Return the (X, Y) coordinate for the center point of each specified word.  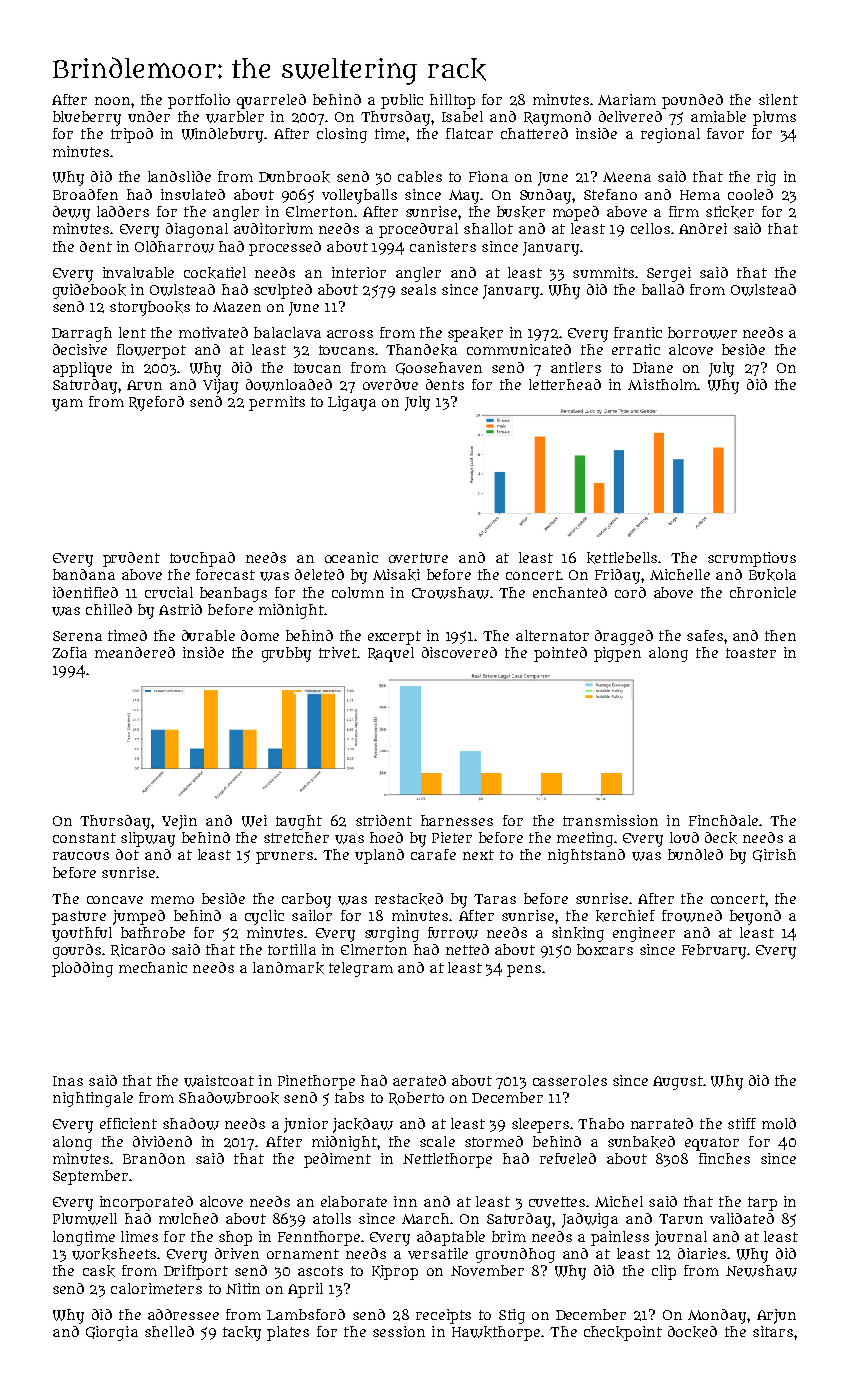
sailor (312, 915)
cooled (750, 194)
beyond (755, 917)
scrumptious (752, 559)
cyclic (264, 917)
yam (67, 405)
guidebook (89, 291)
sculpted (283, 291)
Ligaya (352, 403)
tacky (242, 1333)
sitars (773, 1331)
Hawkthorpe (496, 1333)
